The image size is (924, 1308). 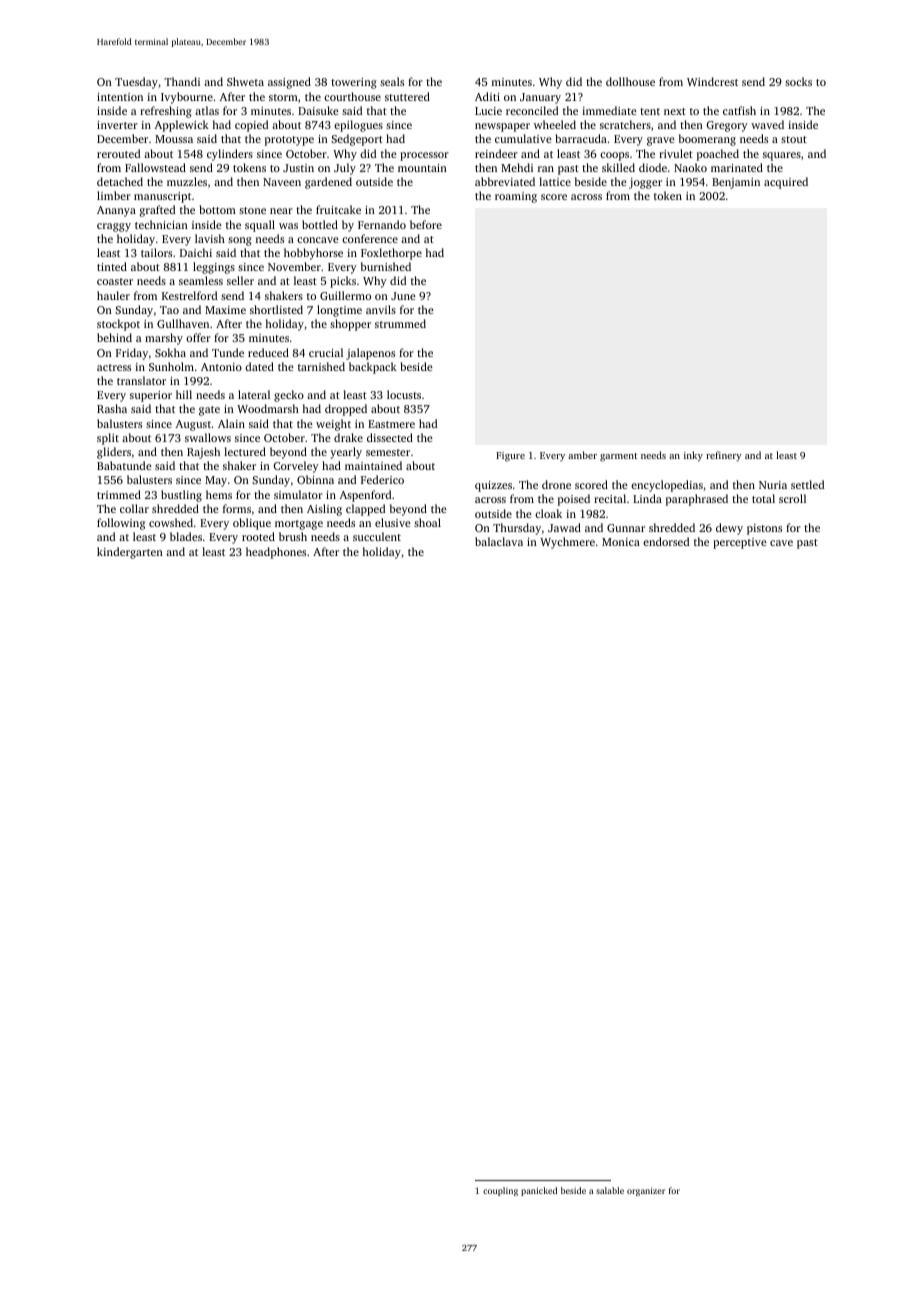 I want to click on perceptive, so click(x=740, y=543).
